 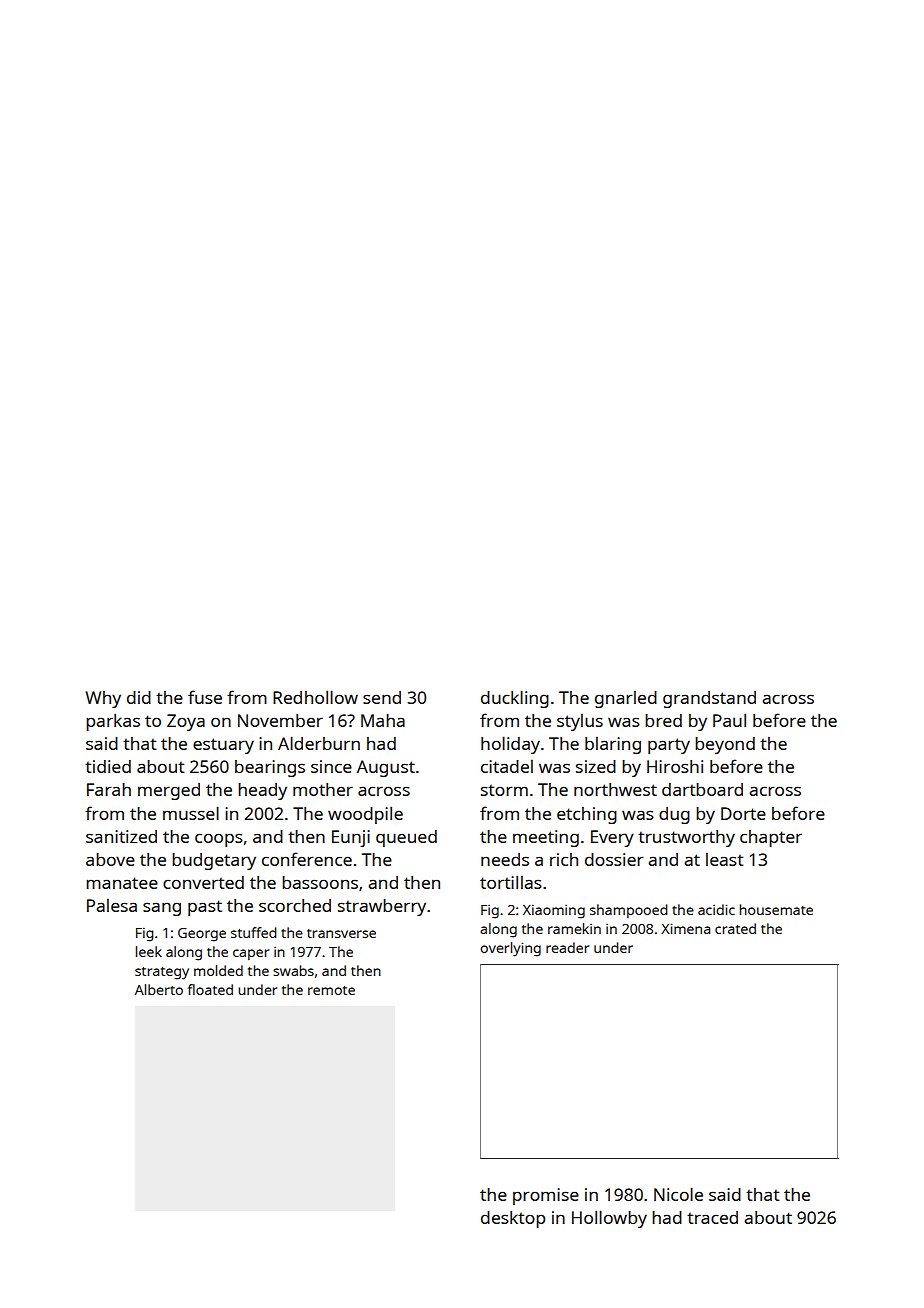 I want to click on parkas, so click(x=113, y=722).
